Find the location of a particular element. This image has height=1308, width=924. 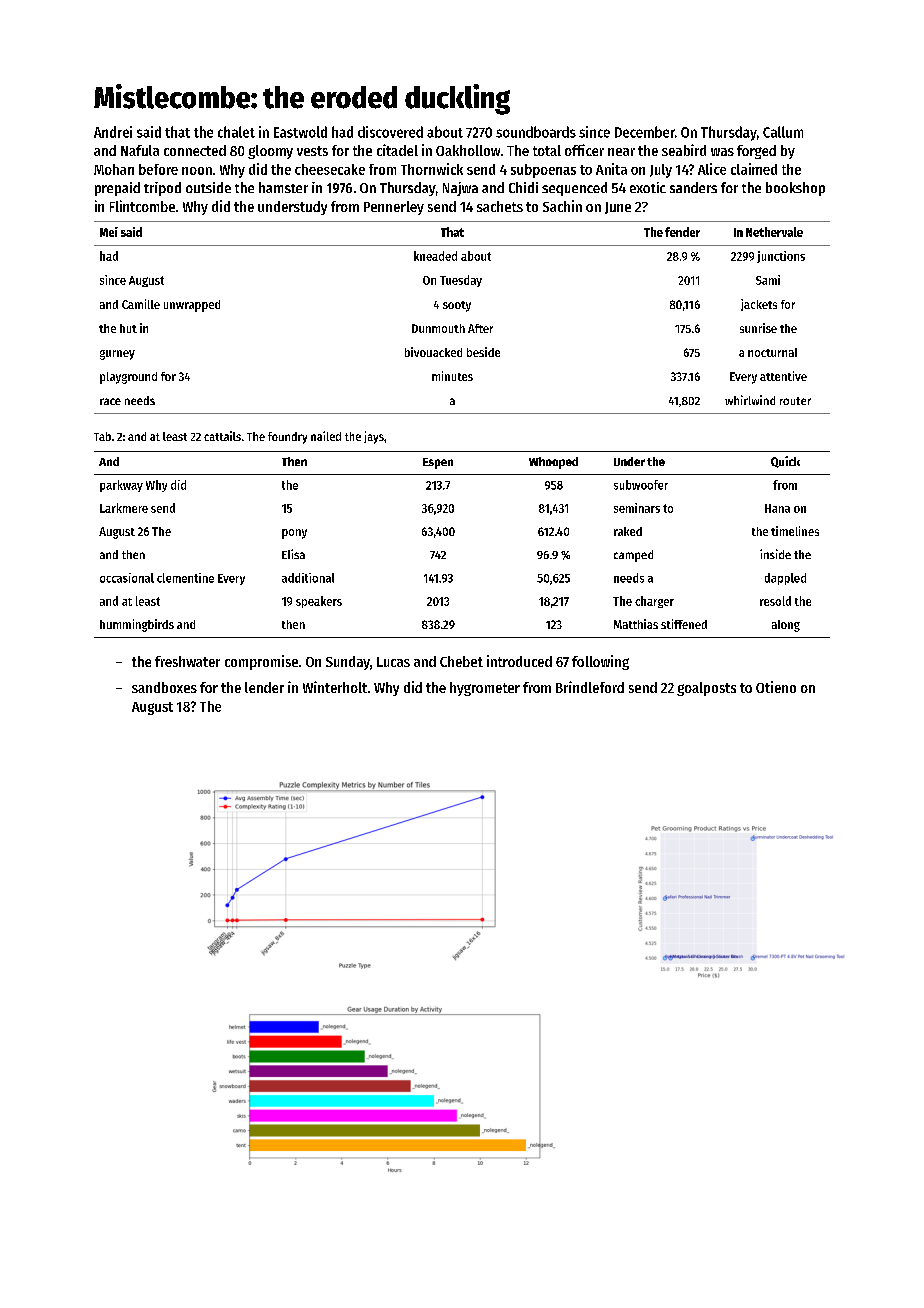

officer is located at coordinates (584, 150).
